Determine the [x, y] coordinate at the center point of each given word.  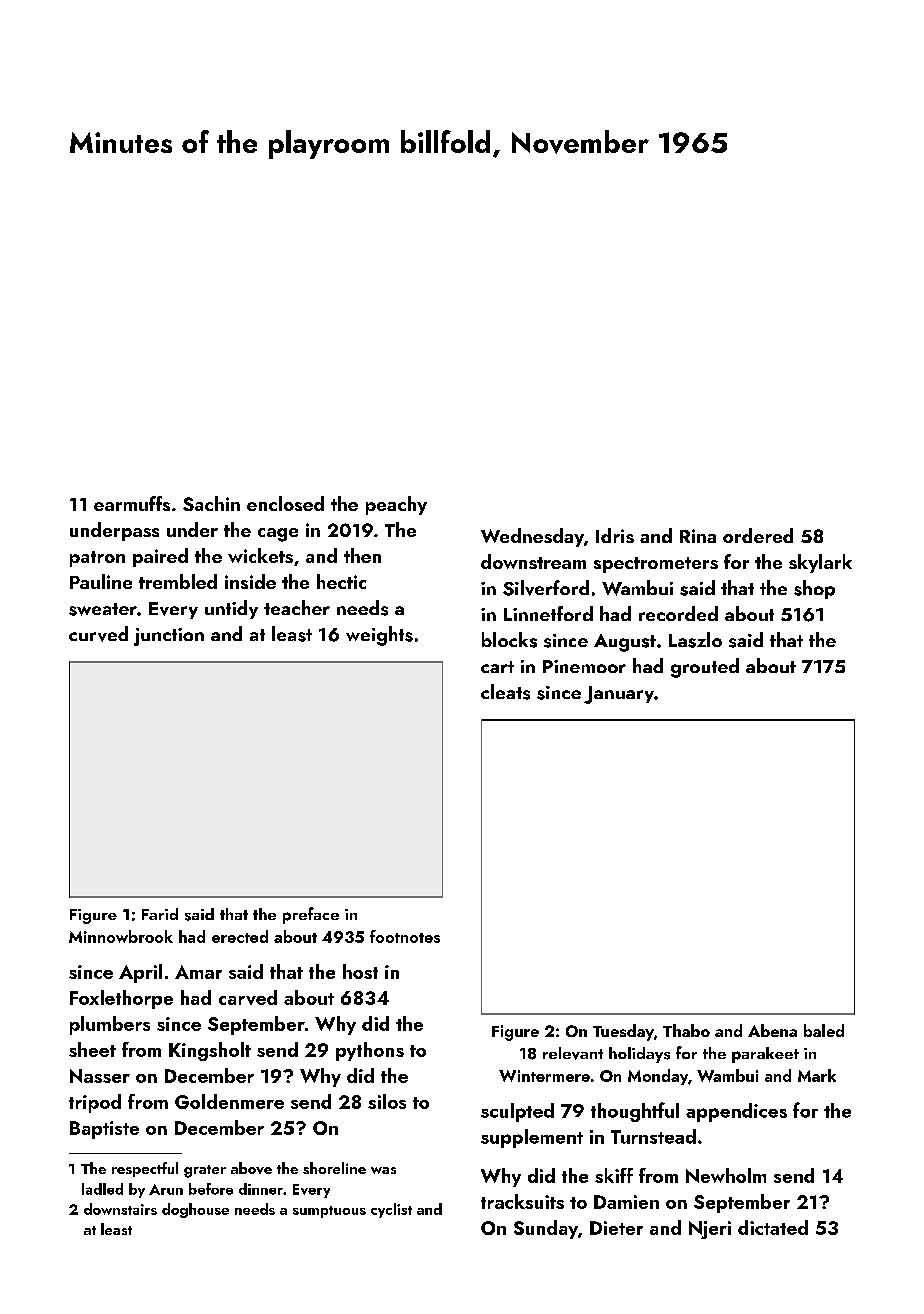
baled [824, 1030]
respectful [145, 1169]
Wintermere [544, 1076]
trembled [178, 581]
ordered [758, 535]
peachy [396, 505]
